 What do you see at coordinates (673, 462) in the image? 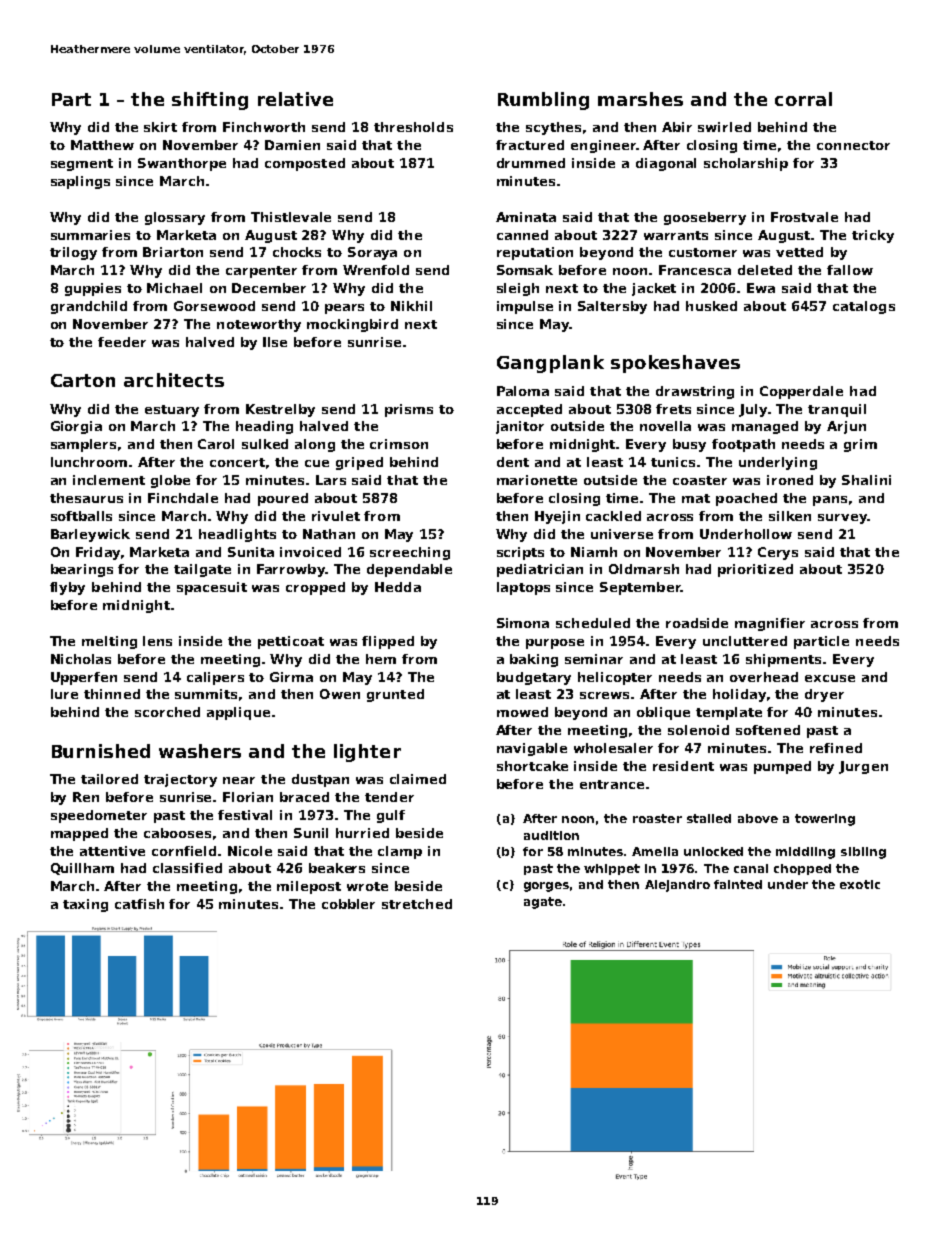
I see `tunics` at bounding box center [673, 462].
